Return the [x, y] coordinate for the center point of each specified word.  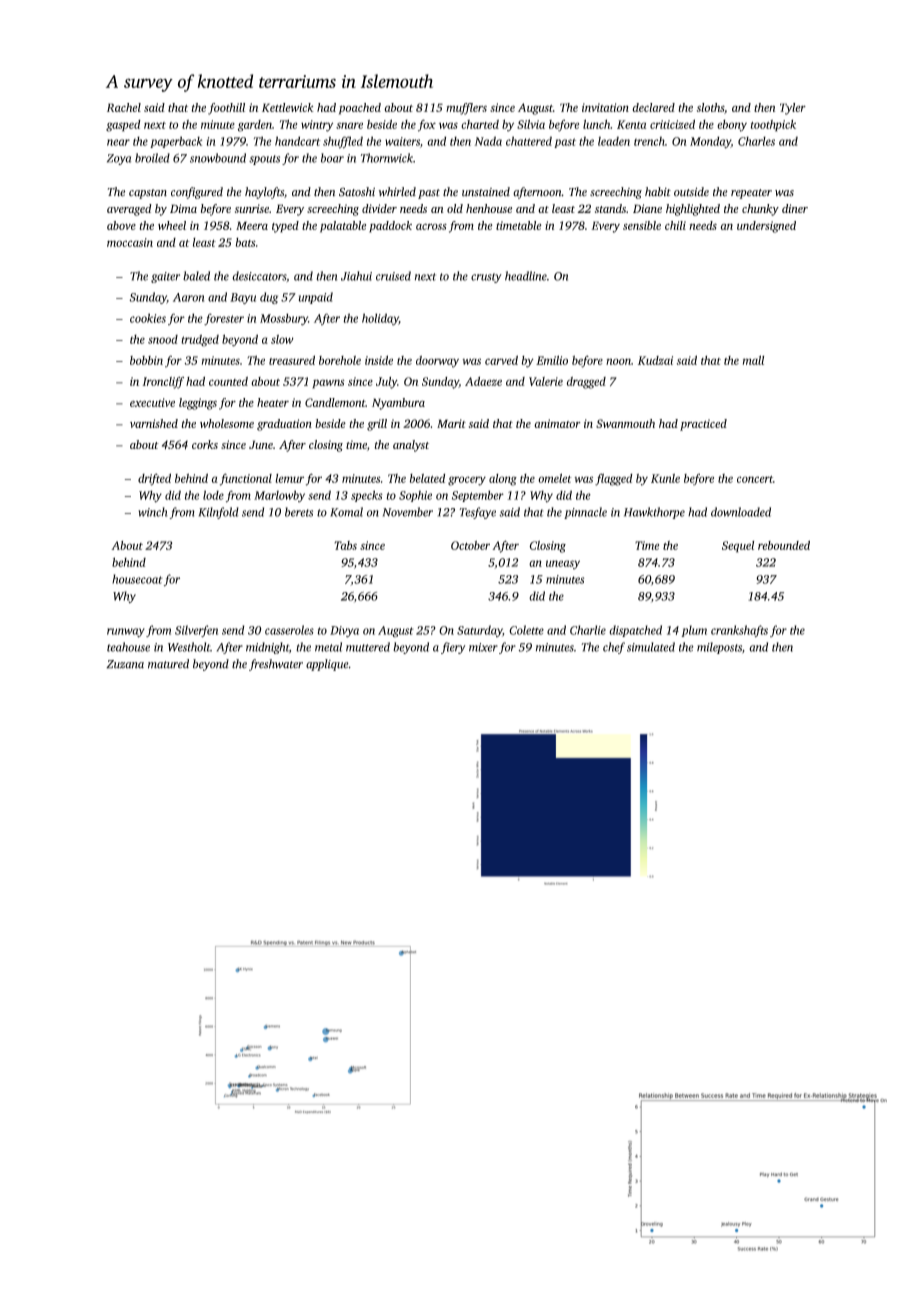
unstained [486, 192]
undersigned [766, 227]
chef [614, 648]
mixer [483, 647]
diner [795, 208]
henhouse [489, 208]
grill [377, 425]
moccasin [130, 242]
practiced [703, 425]
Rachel [124, 107]
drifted [154, 479]
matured [168, 664]
